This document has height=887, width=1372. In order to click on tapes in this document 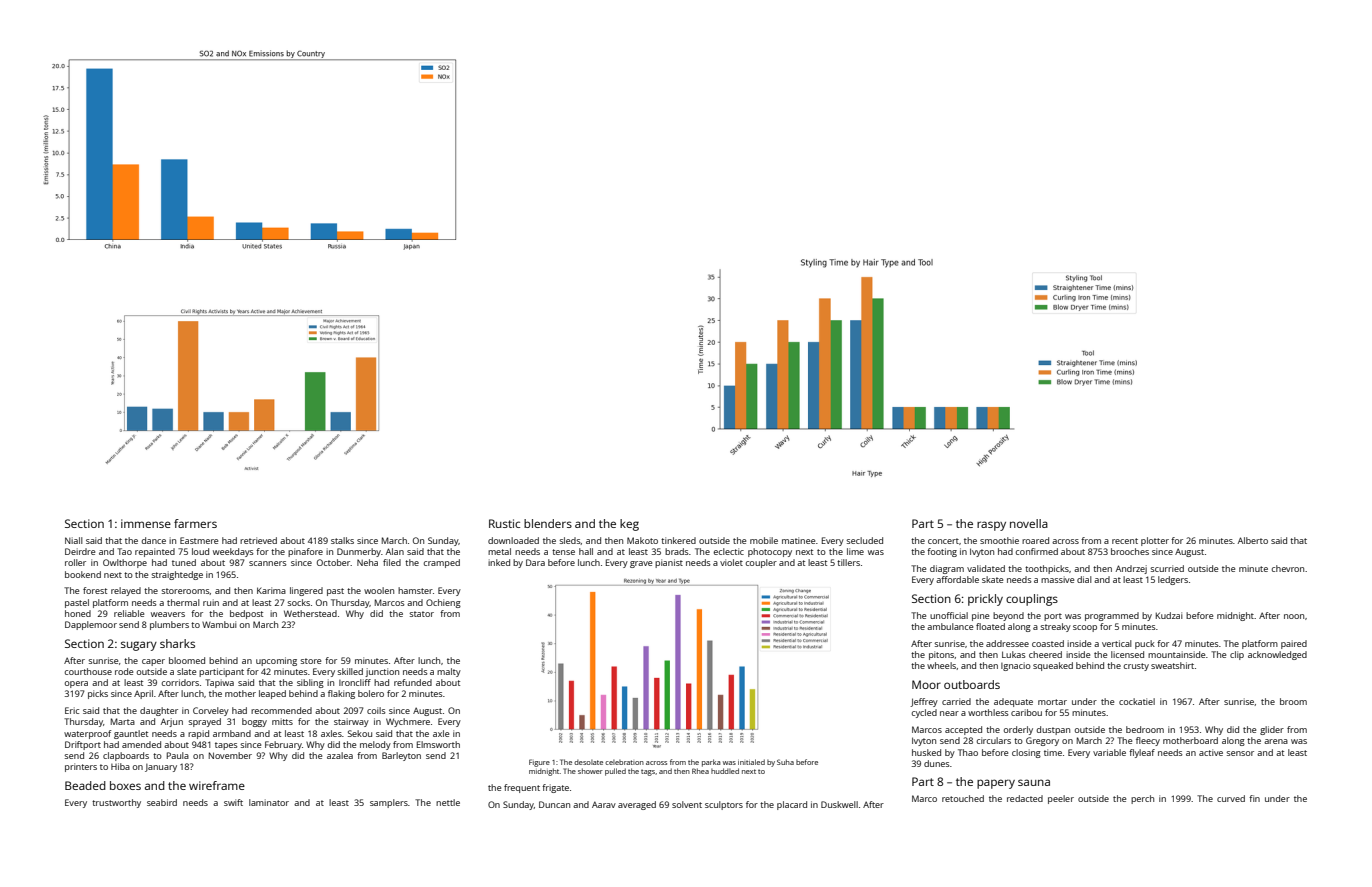, I will do `click(226, 746)`.
